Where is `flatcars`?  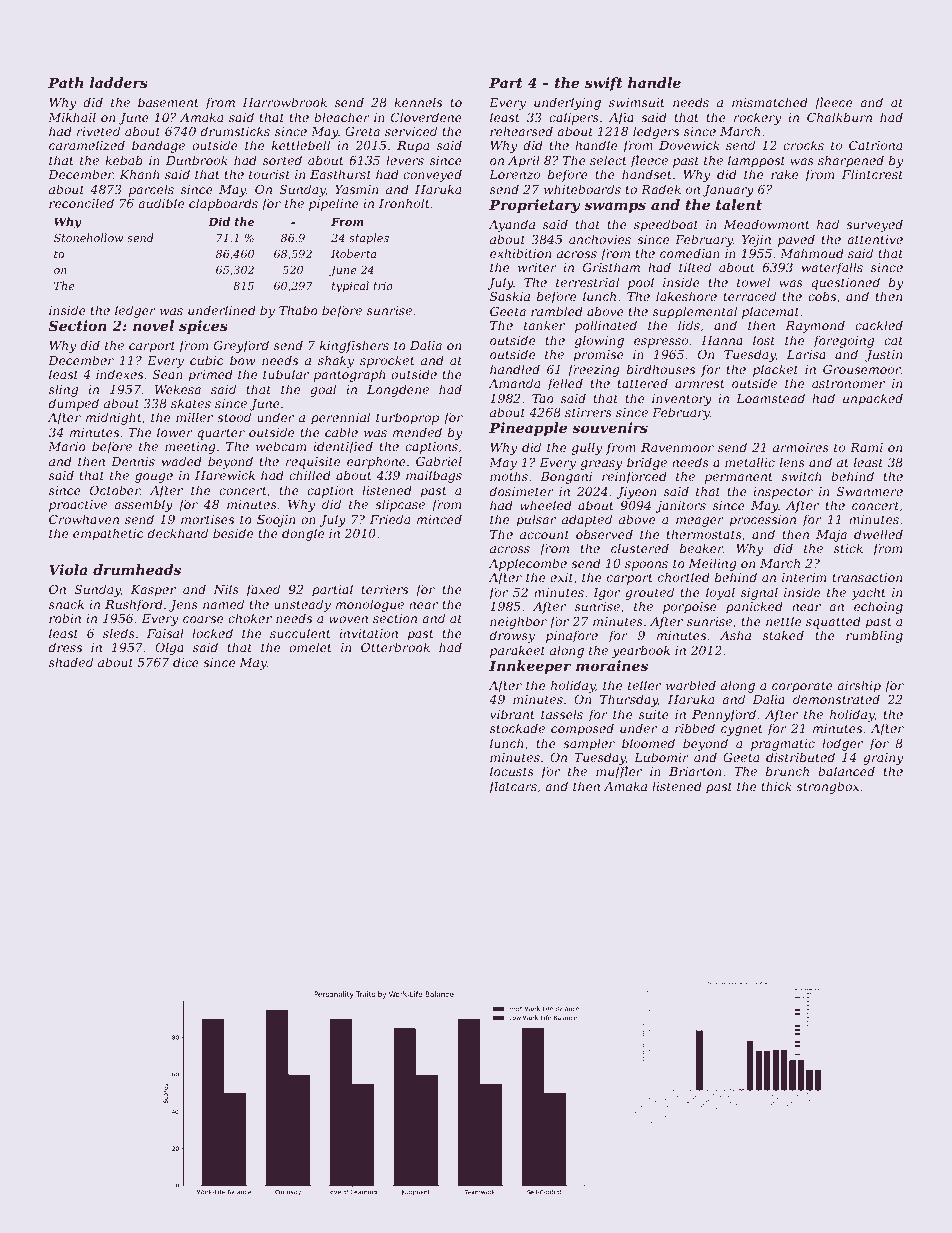 flatcars is located at coordinates (513, 787).
